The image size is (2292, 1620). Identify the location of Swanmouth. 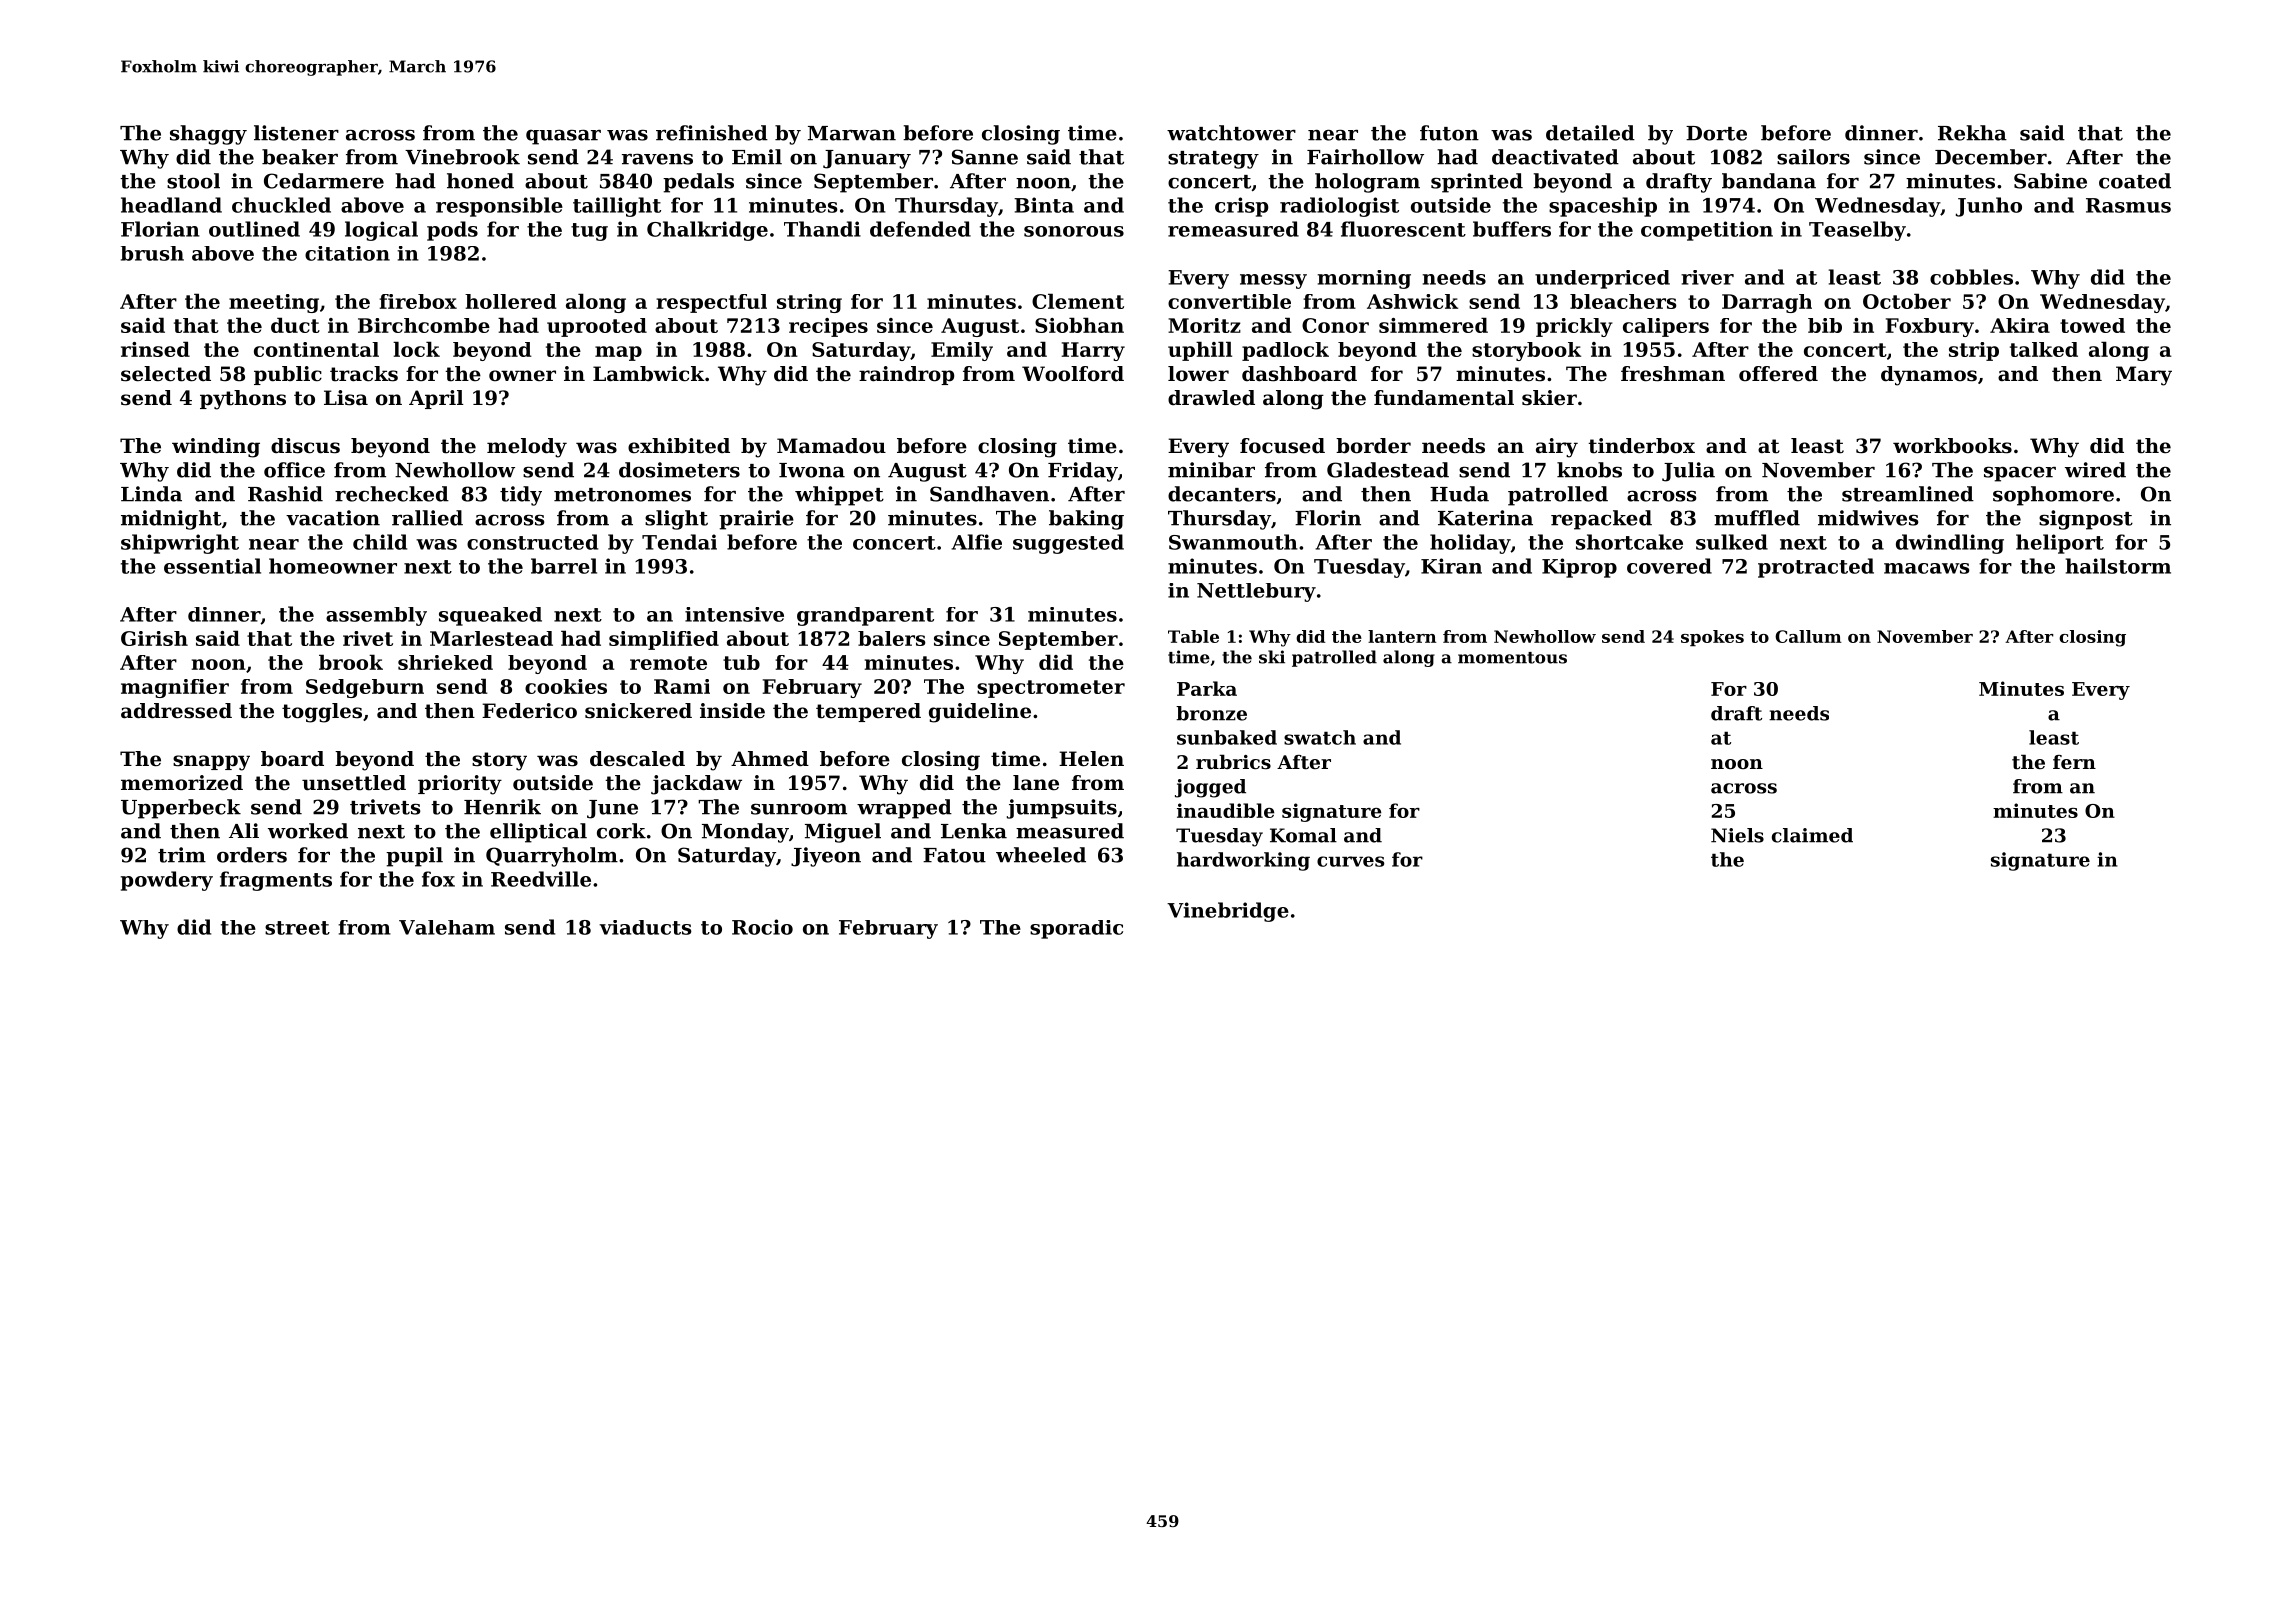
(1233, 542).
